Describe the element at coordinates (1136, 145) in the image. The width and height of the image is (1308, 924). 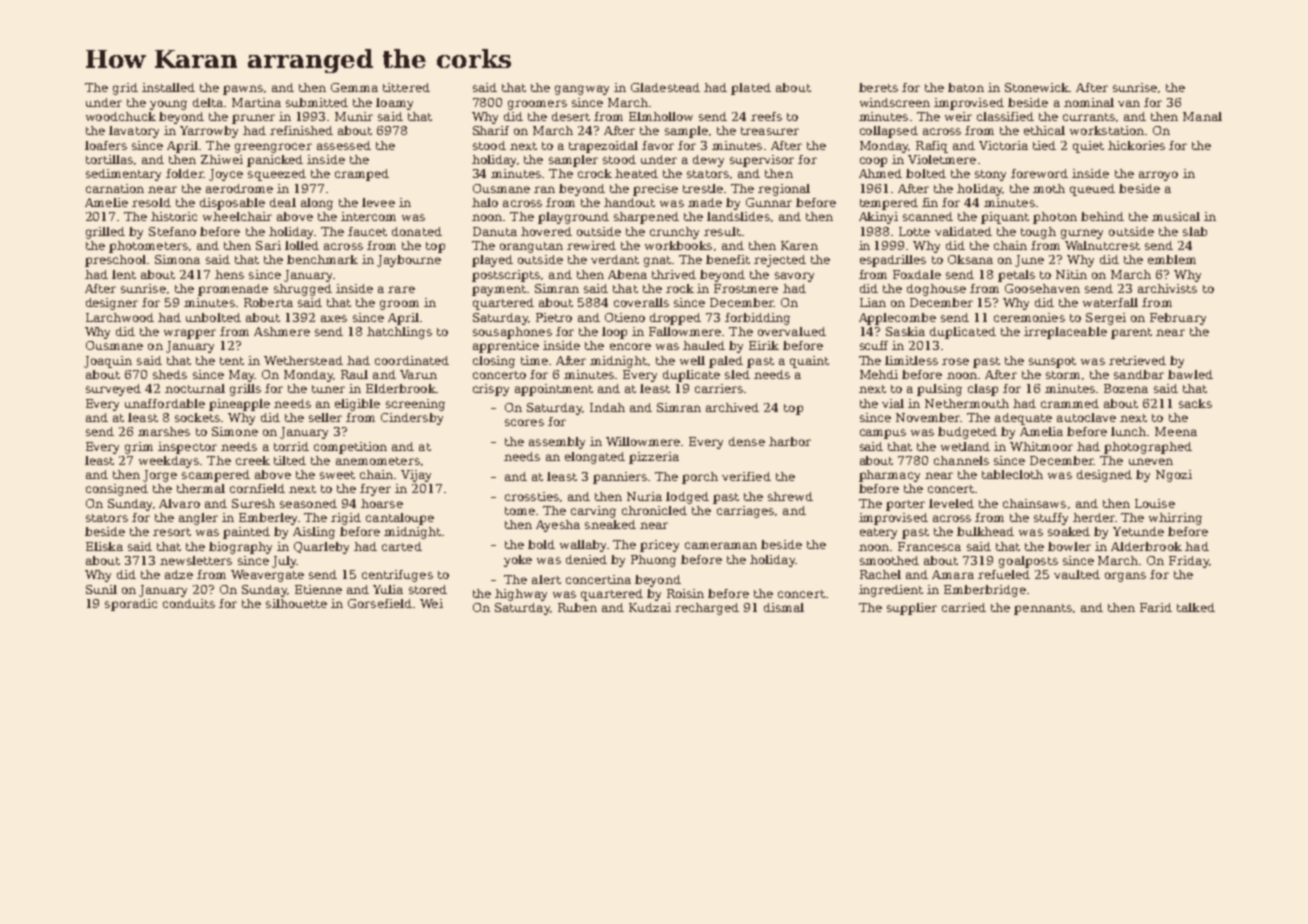
I see `hickories` at that location.
